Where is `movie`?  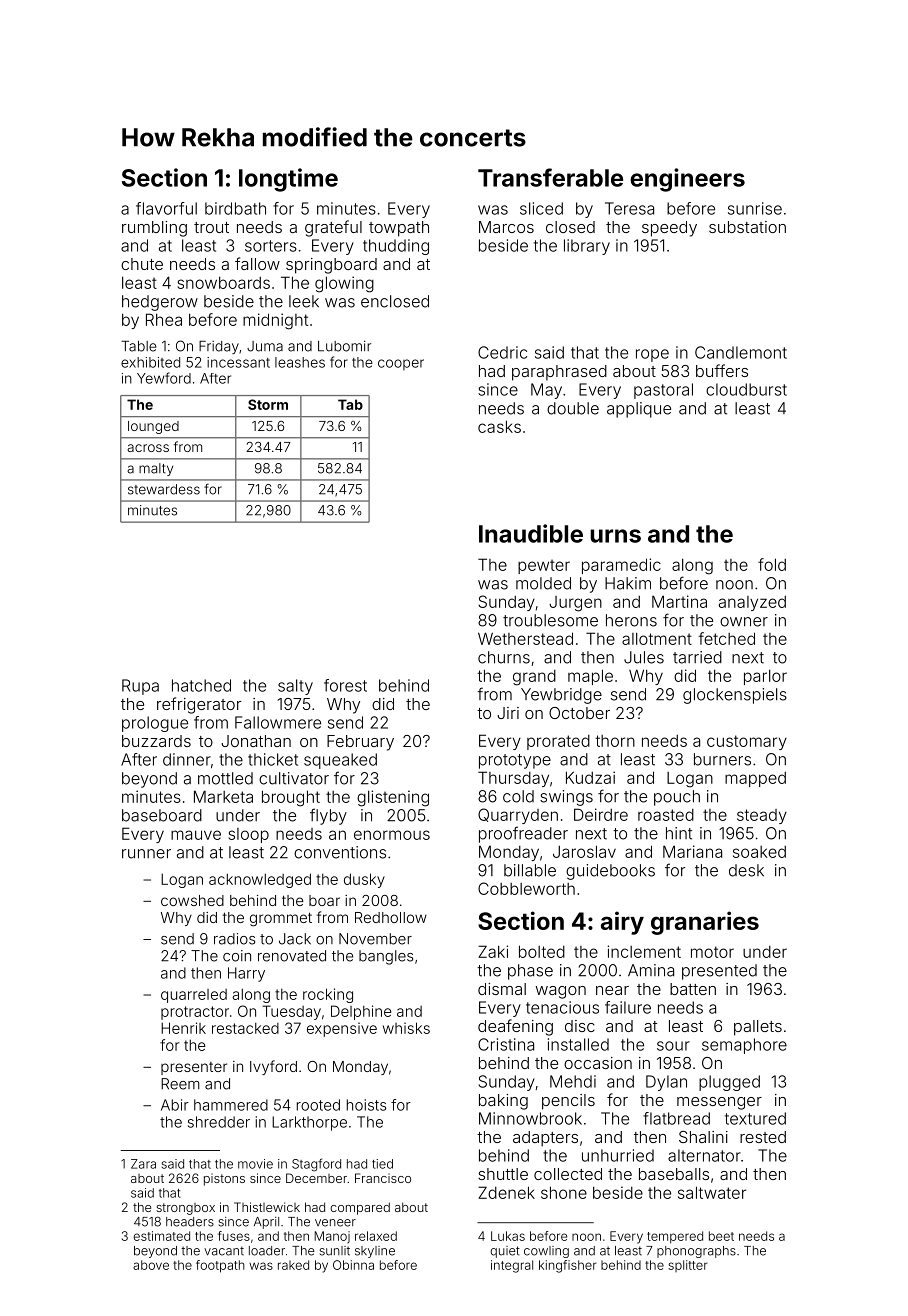 movie is located at coordinates (255, 1164).
